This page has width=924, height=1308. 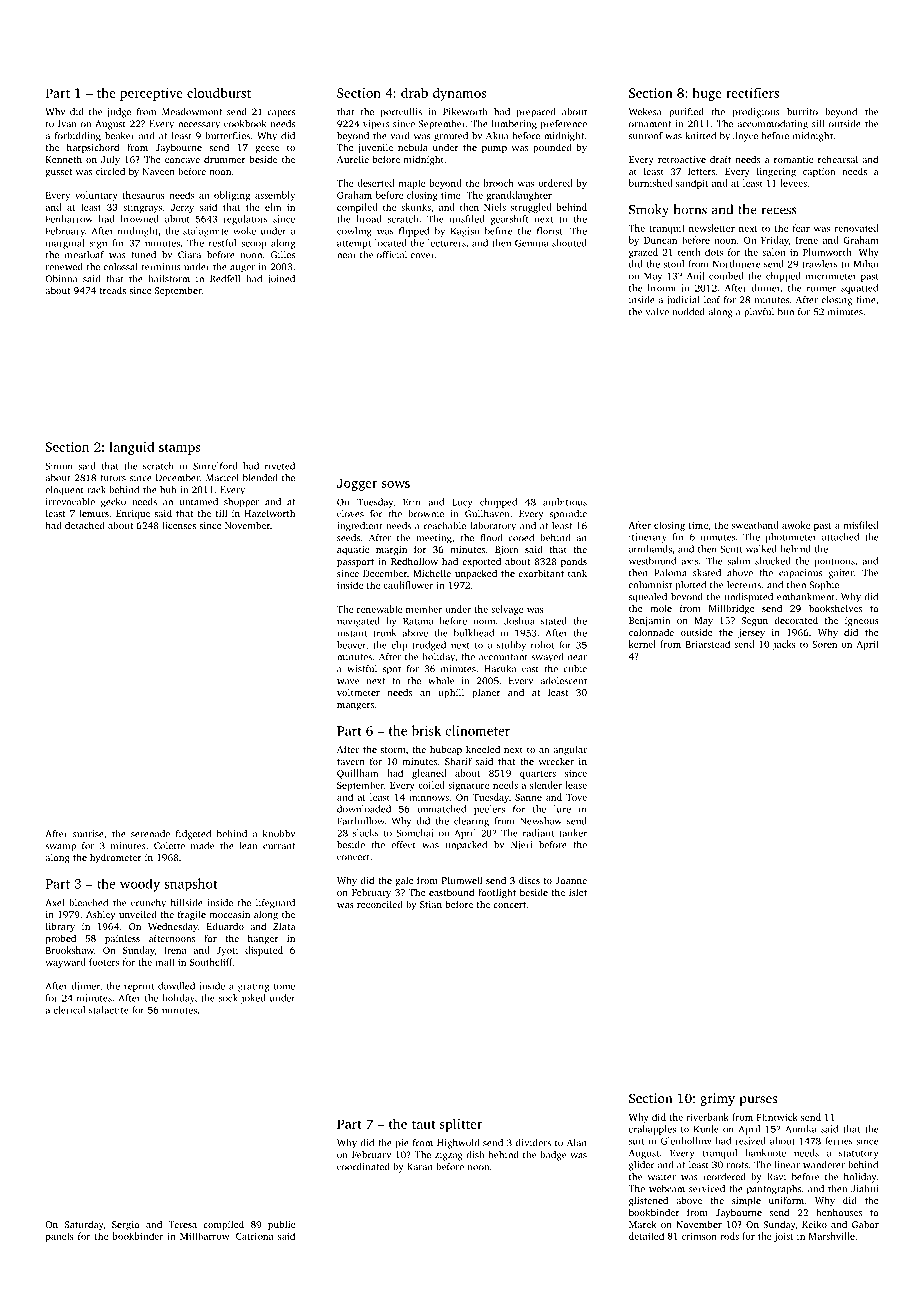 What do you see at coordinates (284, 926) in the page?
I see `Zlata` at bounding box center [284, 926].
